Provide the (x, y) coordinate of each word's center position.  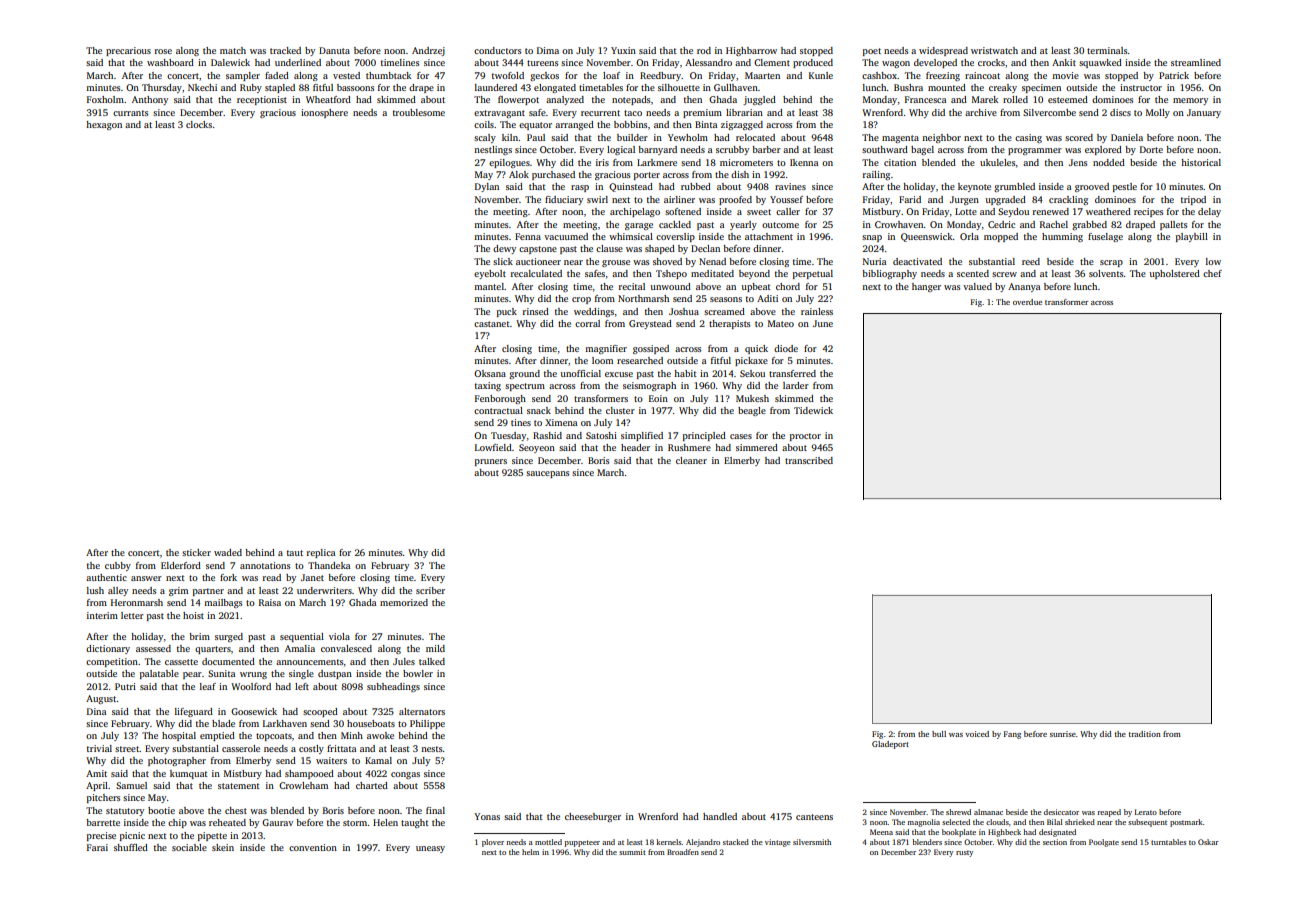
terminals (1107, 50)
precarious (128, 51)
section (1055, 842)
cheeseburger (593, 817)
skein (223, 847)
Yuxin (623, 50)
